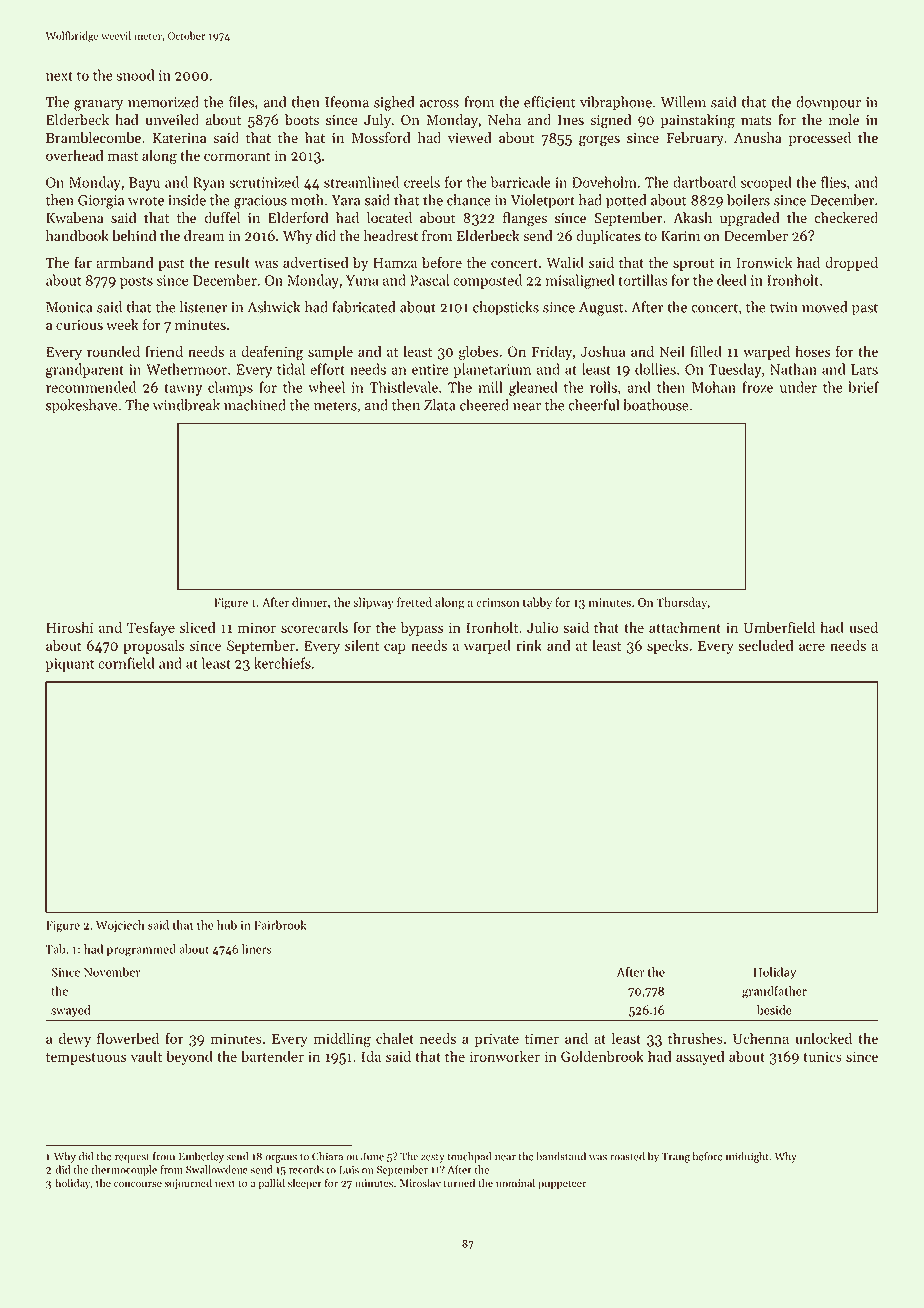 Image resolution: width=924 pixels, height=1308 pixels. Describe the element at coordinates (766, 183) in the screenshot. I see `scooped` at that location.
